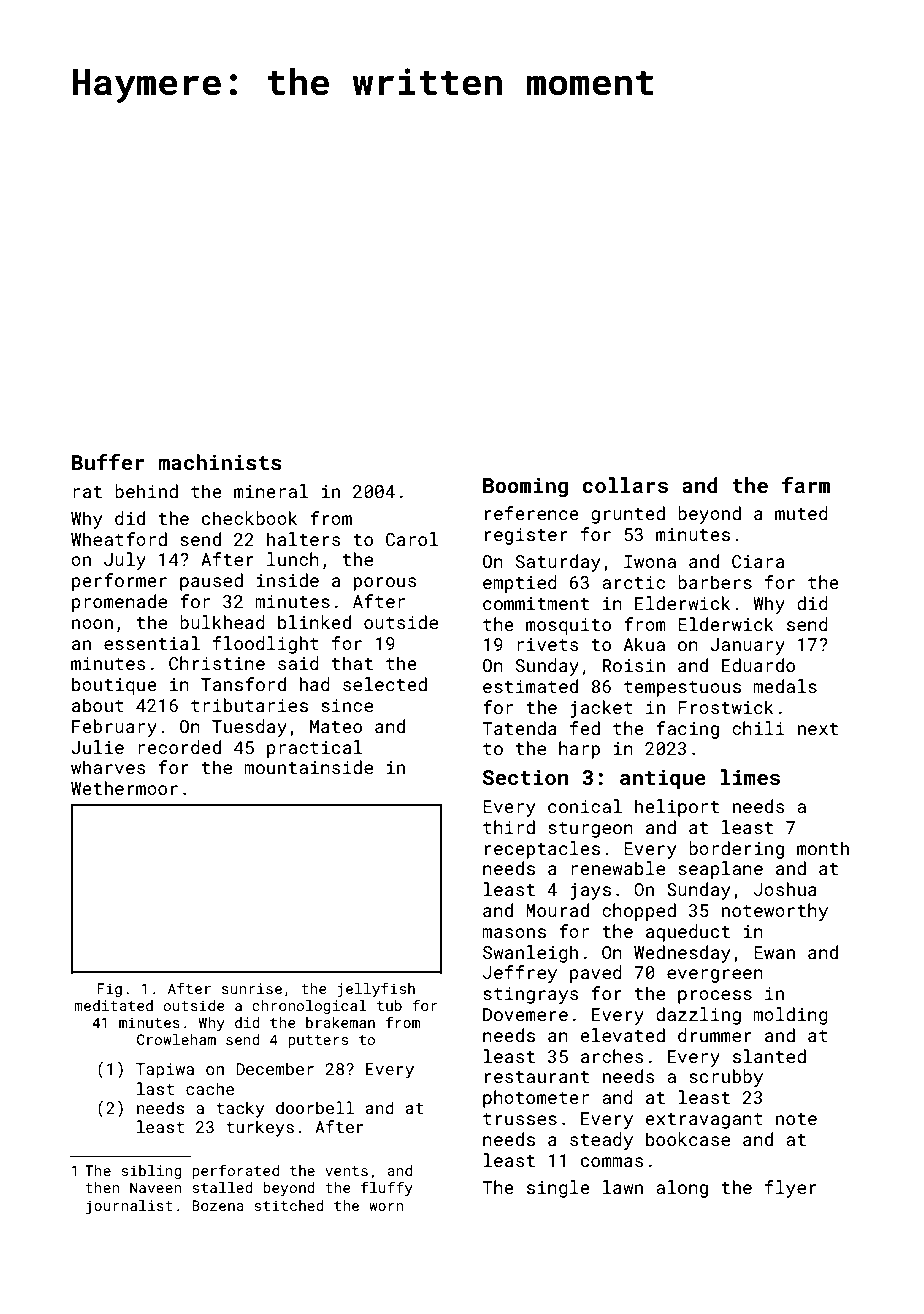 The width and height of the image is (924, 1314). I want to click on Fig, so click(109, 990).
